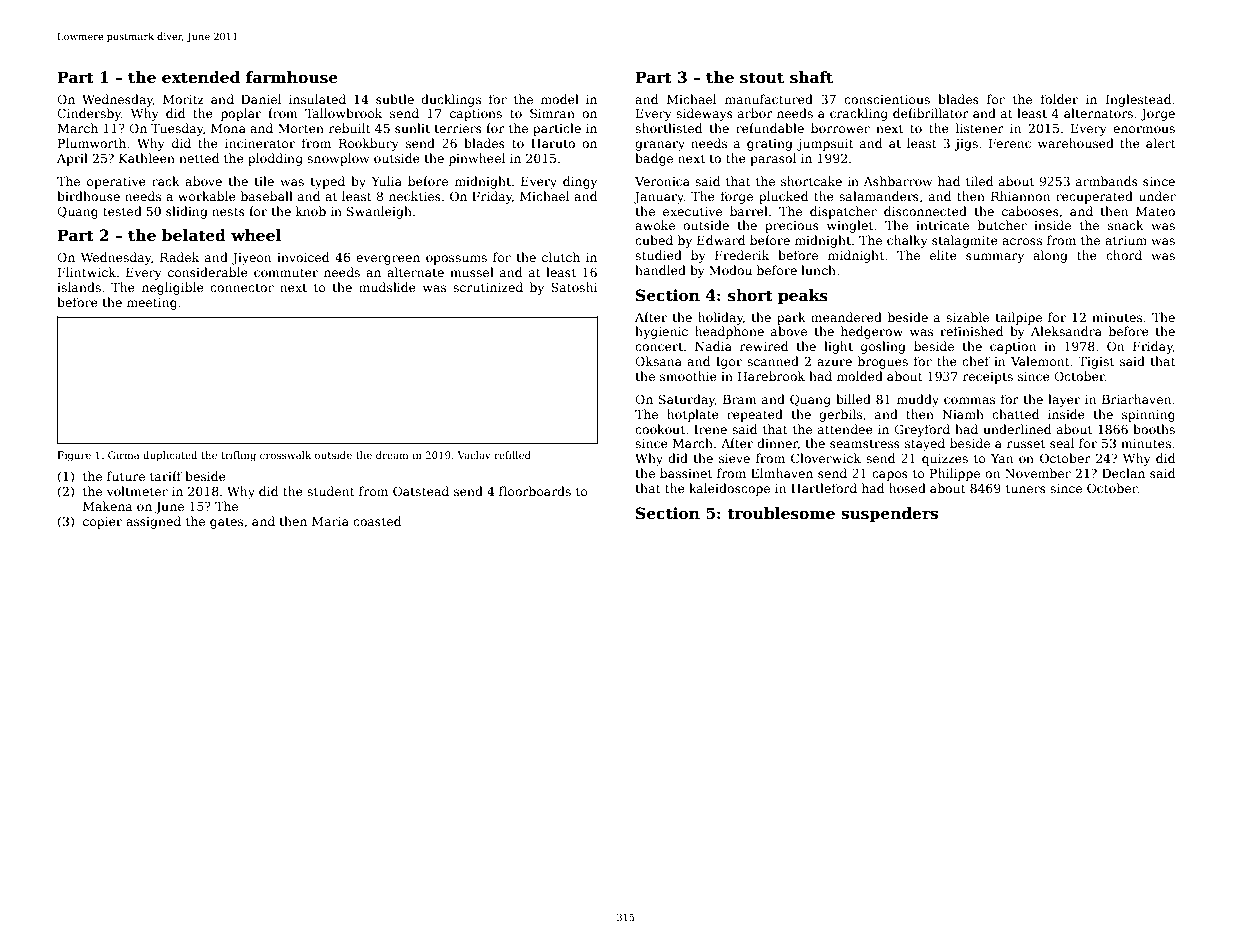  What do you see at coordinates (292, 77) in the screenshot?
I see `farmhouse` at bounding box center [292, 77].
